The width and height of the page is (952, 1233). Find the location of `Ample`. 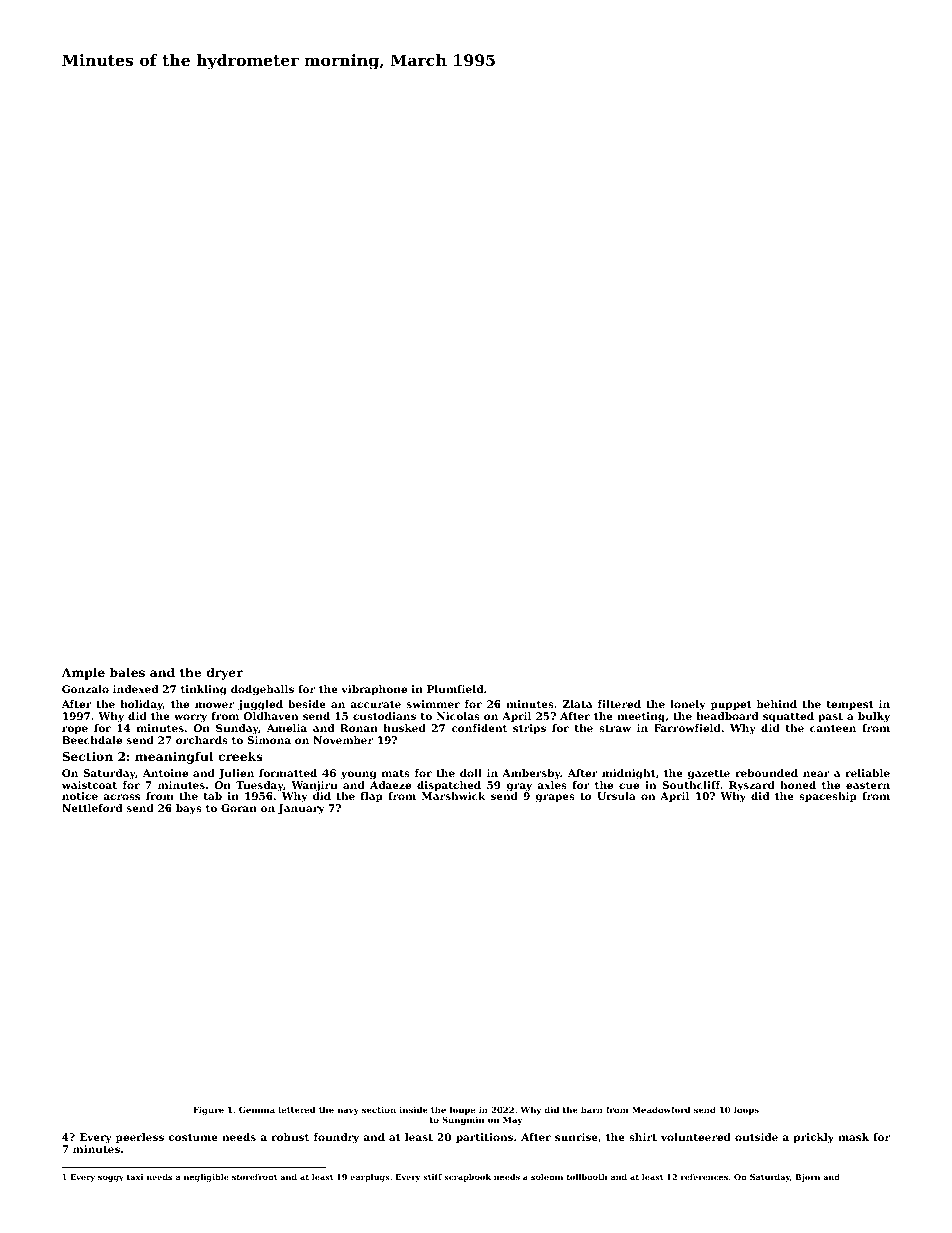

Ample is located at coordinates (83, 673).
